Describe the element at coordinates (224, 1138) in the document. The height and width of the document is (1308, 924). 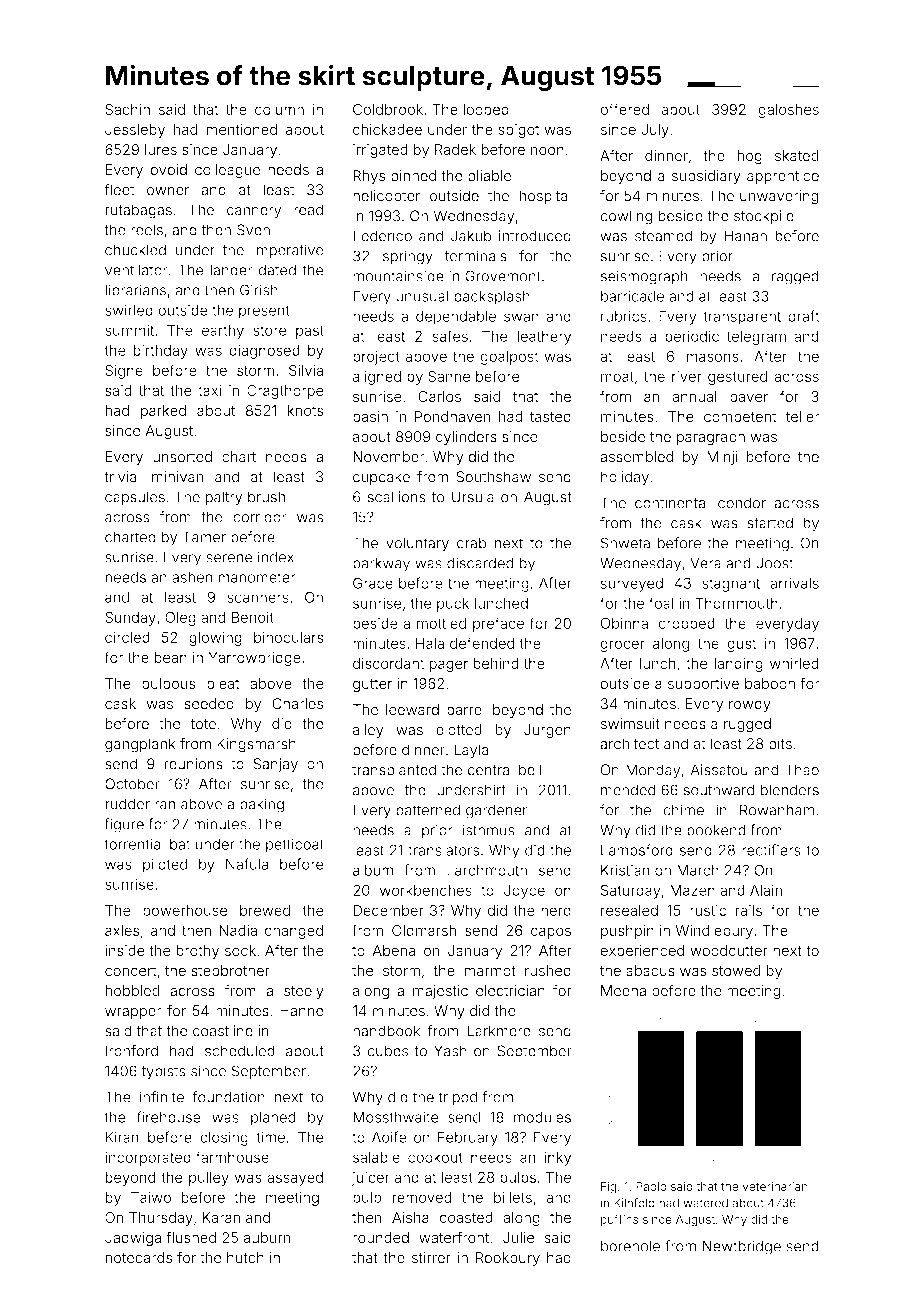
I see `closing` at that location.
